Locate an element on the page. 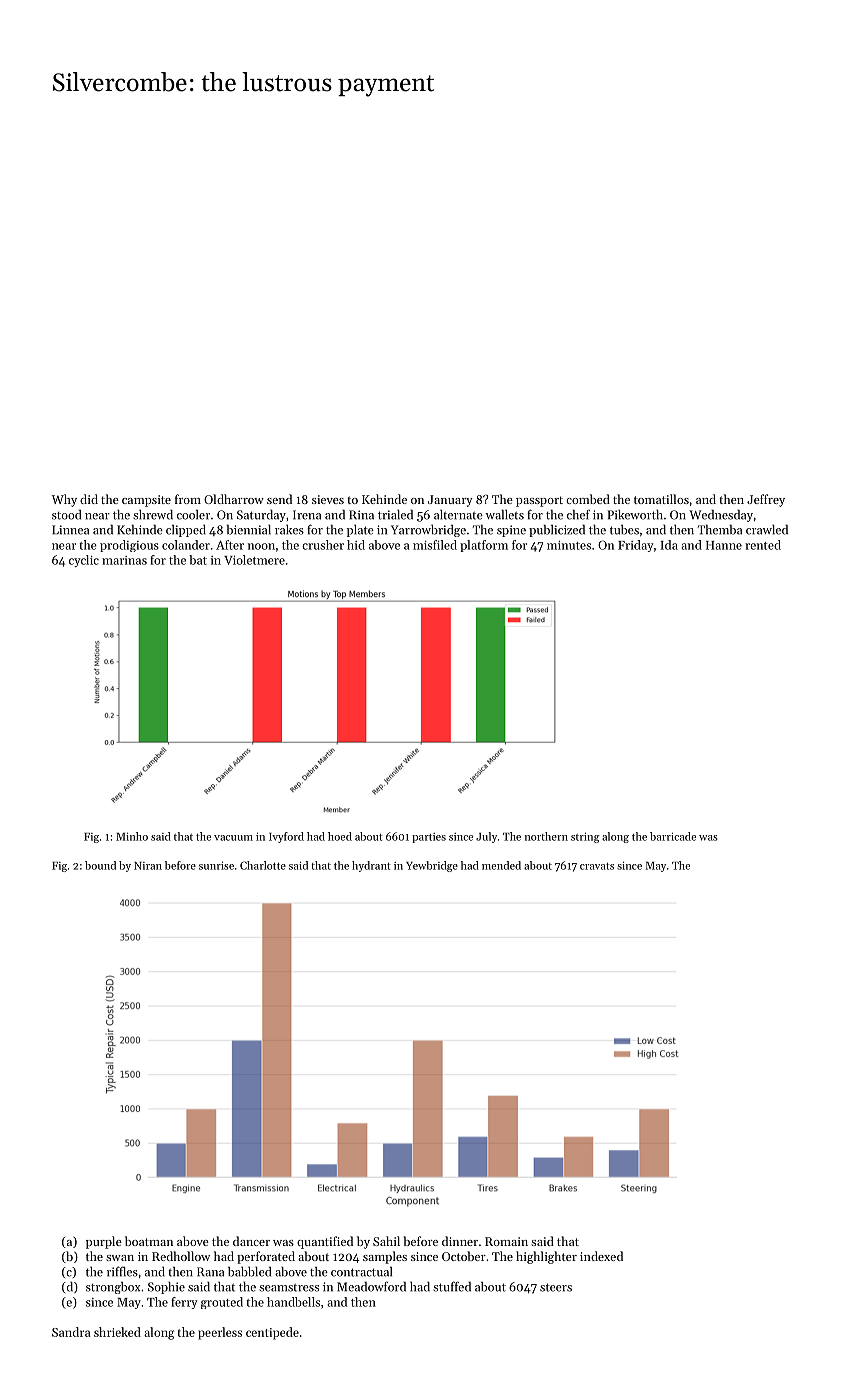 Image resolution: width=849 pixels, height=1400 pixels. crusher is located at coordinates (323, 545).
